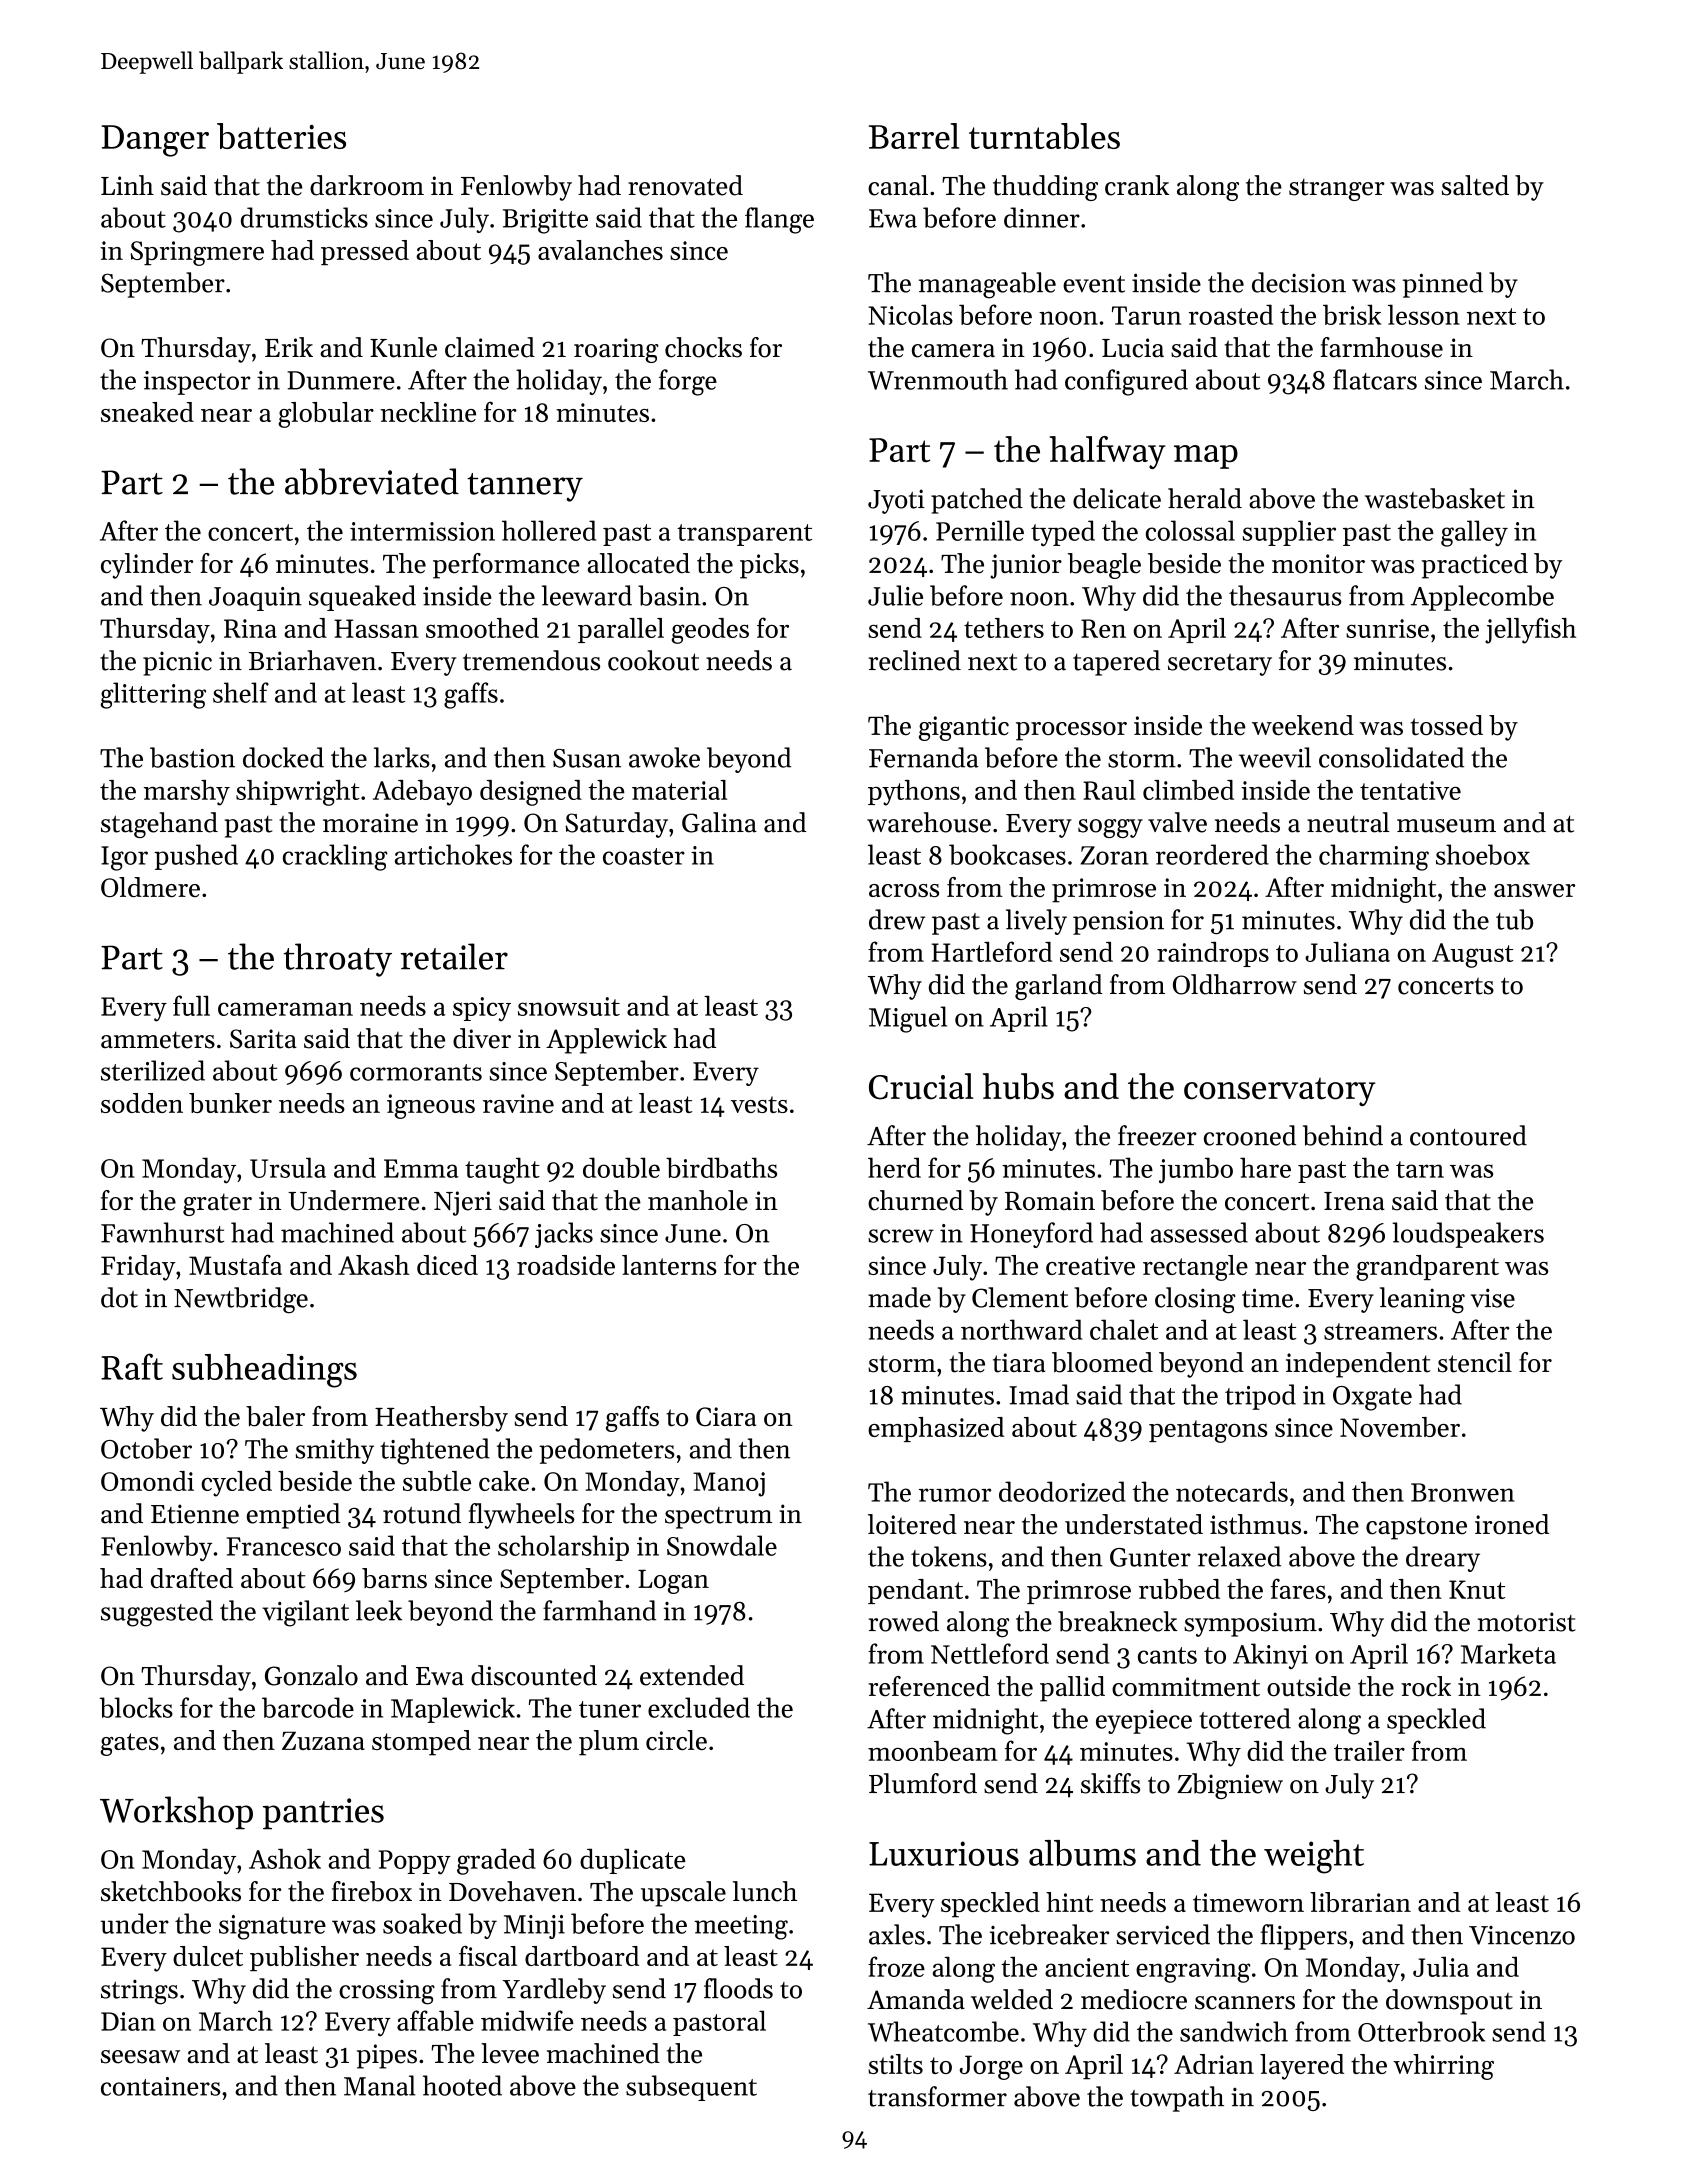 This page has height=2178, width=1683. What do you see at coordinates (896, 501) in the page?
I see `Jyoti` at bounding box center [896, 501].
